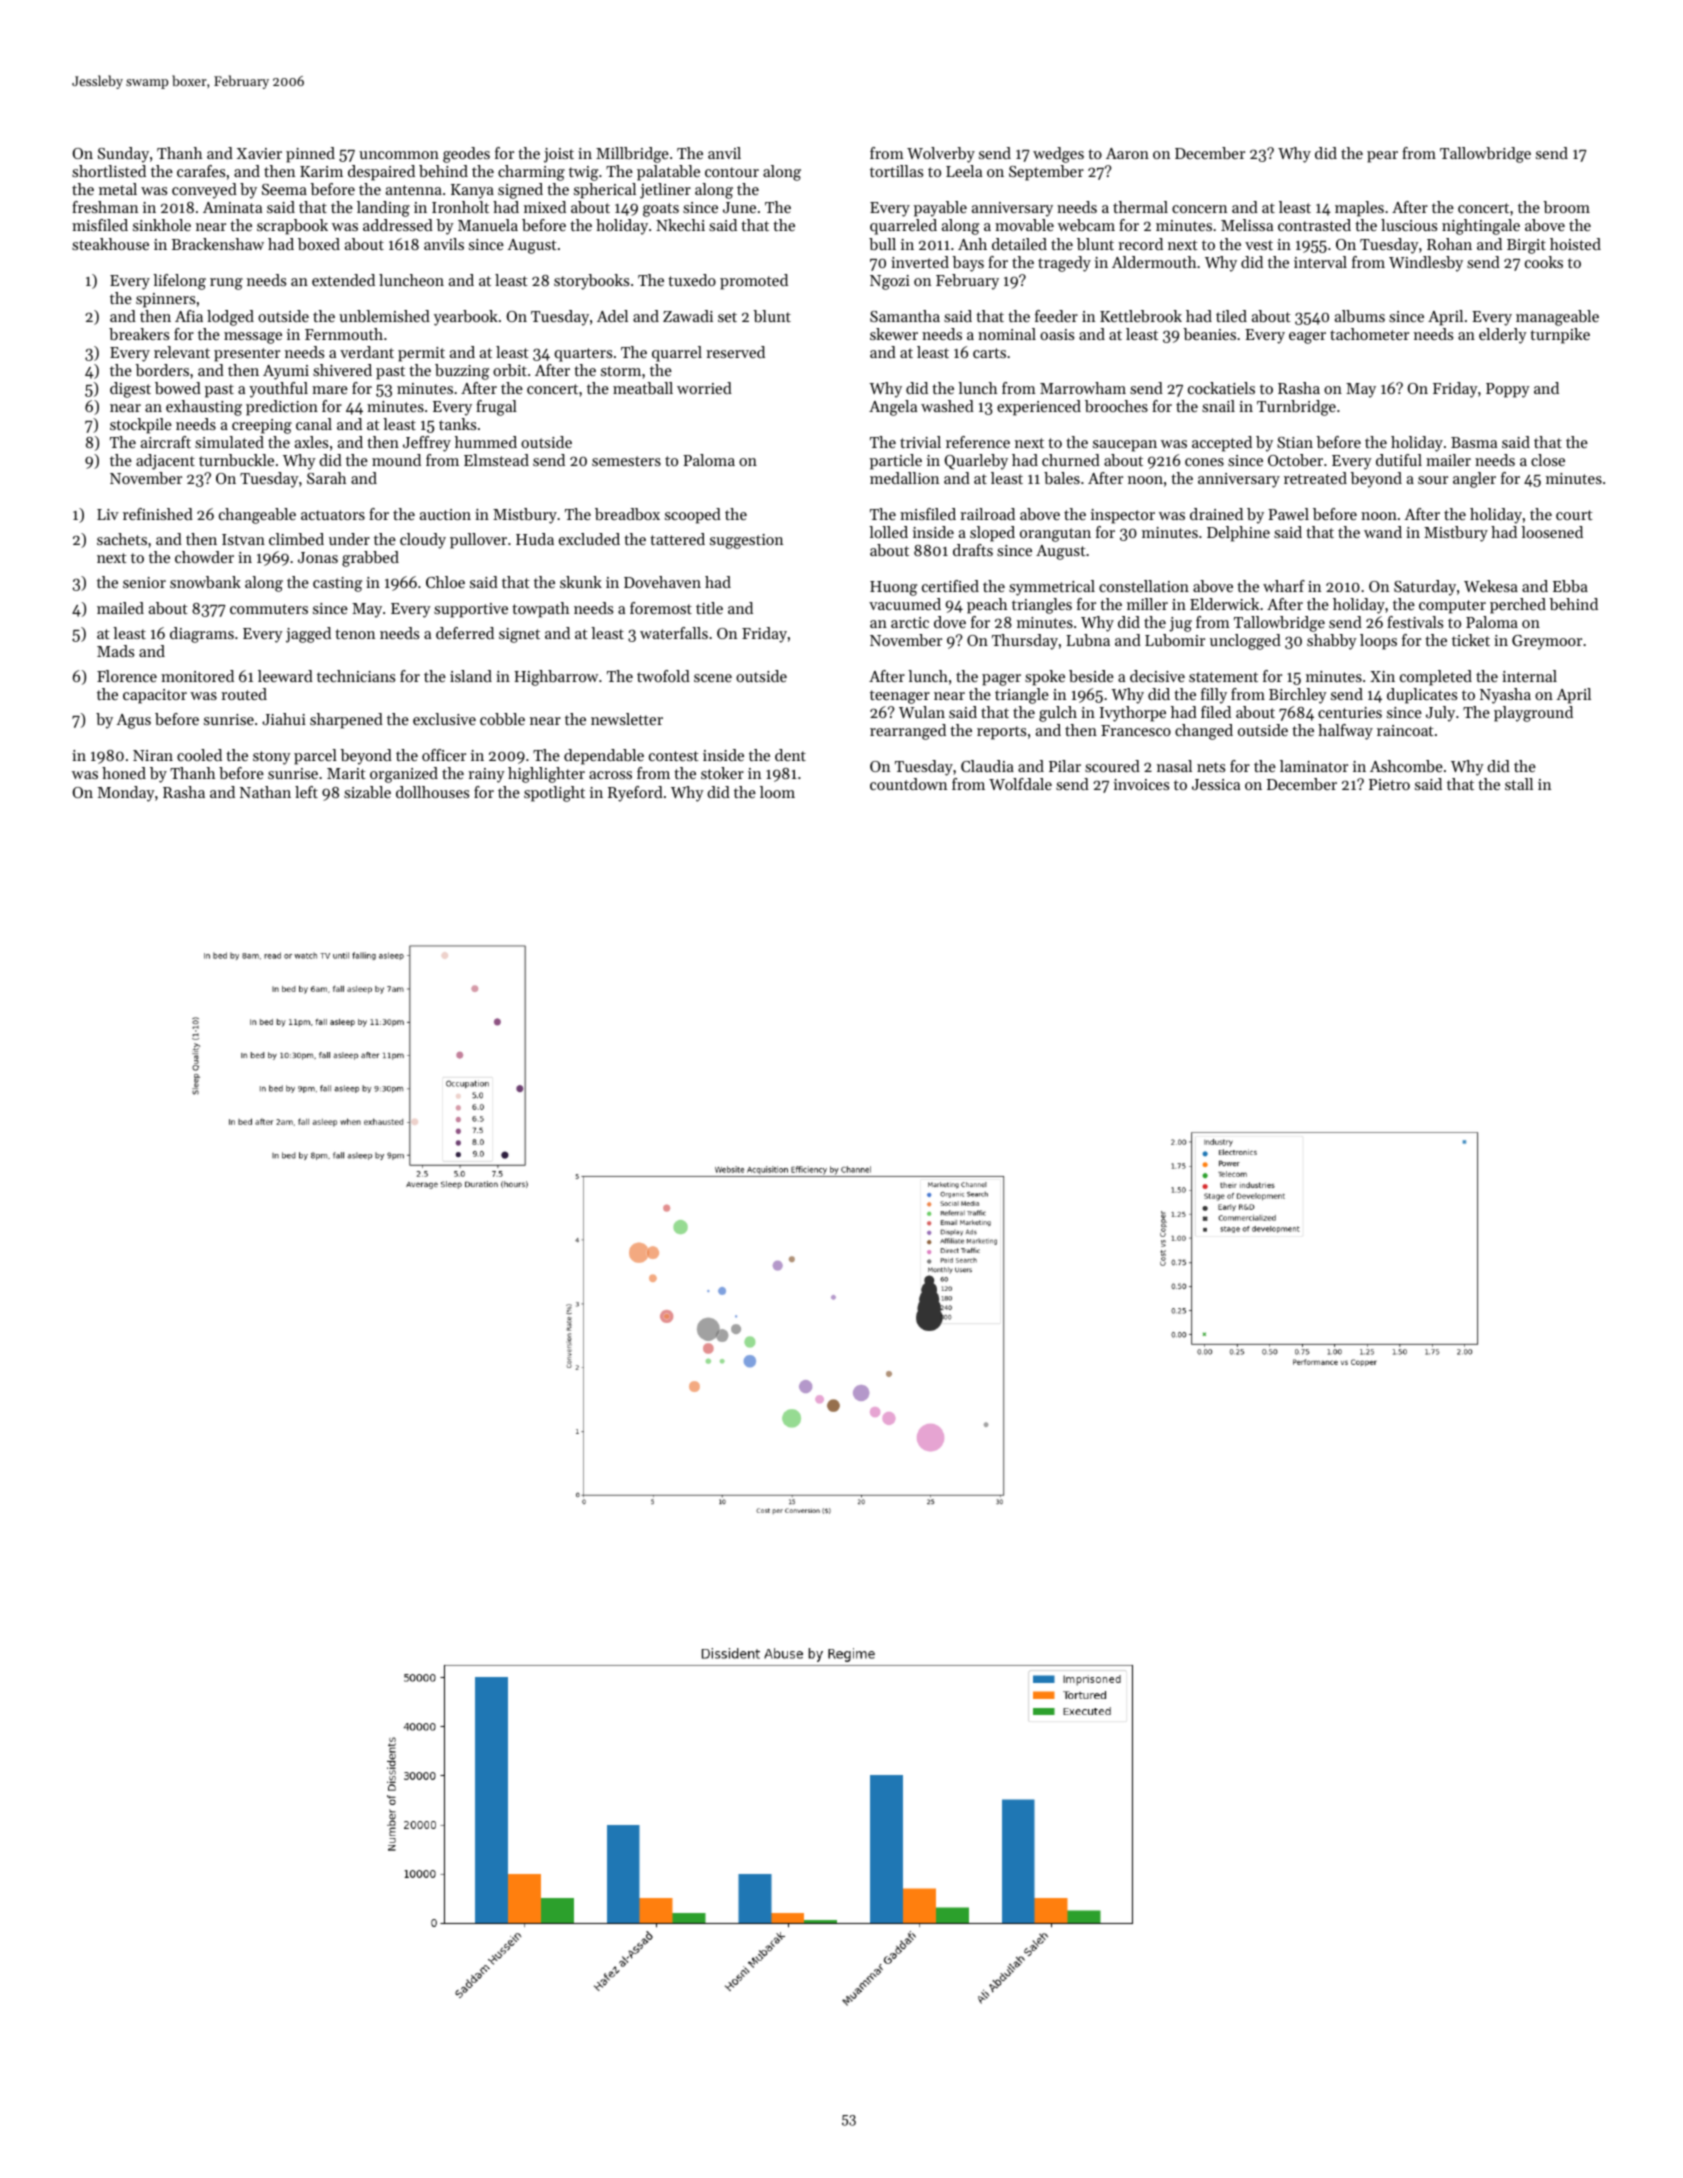  Describe the element at coordinates (894, 588) in the screenshot. I see `Huong` at that location.
